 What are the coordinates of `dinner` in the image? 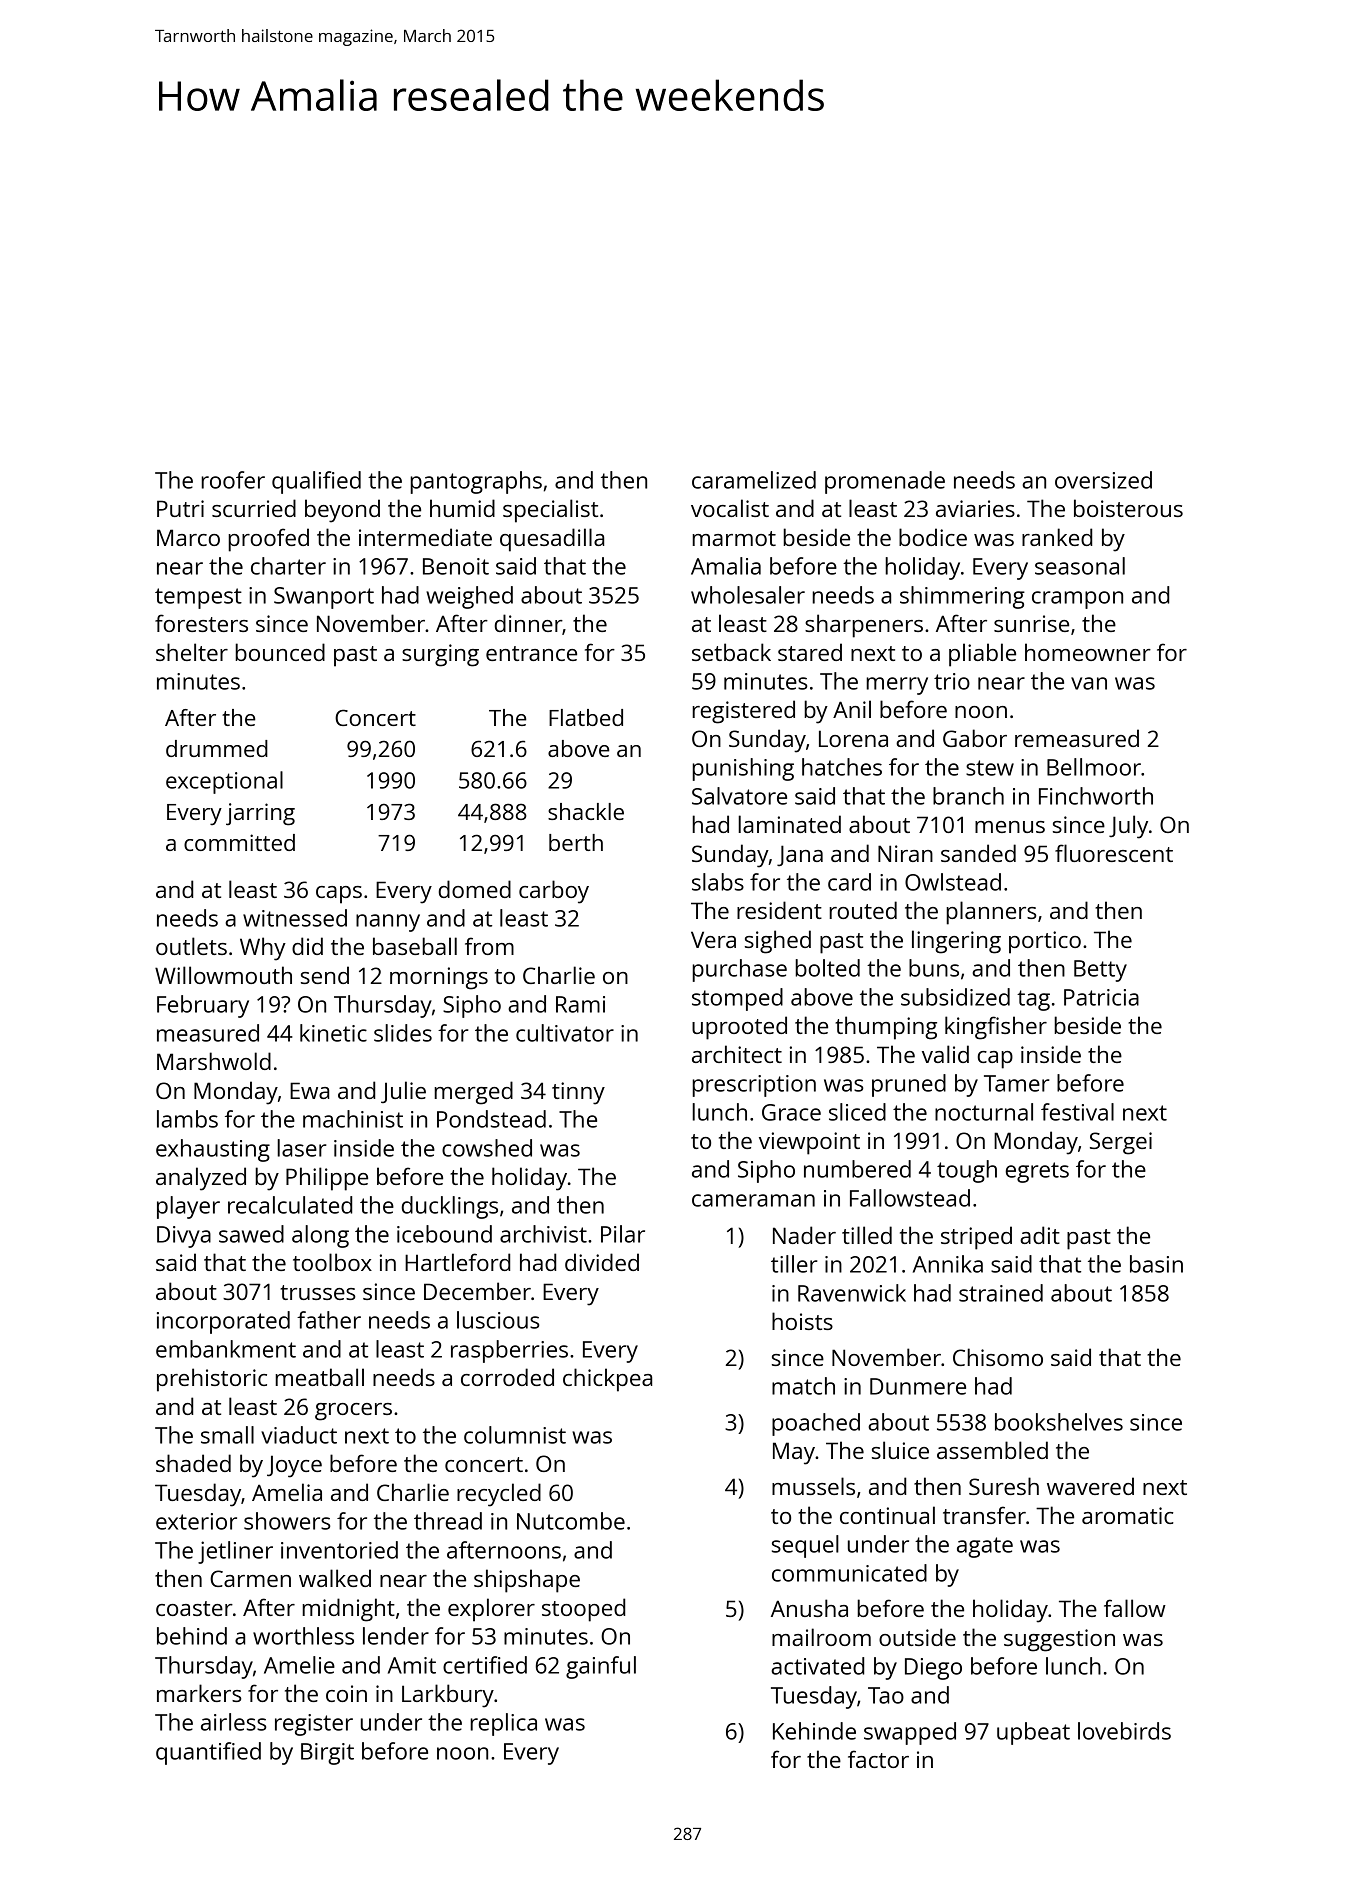 It's located at (528, 623).
